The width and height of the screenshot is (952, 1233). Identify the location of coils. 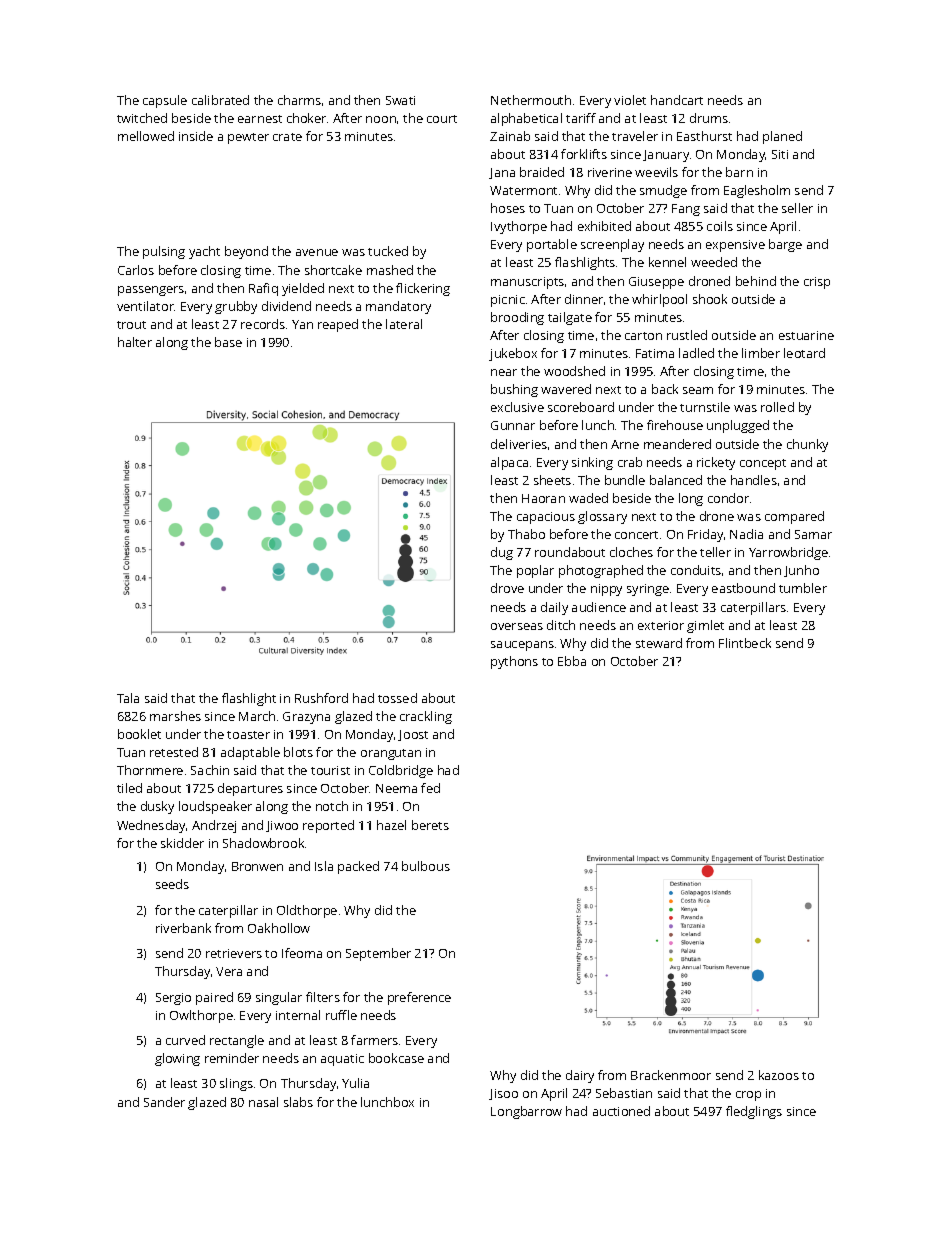
(720, 226).
